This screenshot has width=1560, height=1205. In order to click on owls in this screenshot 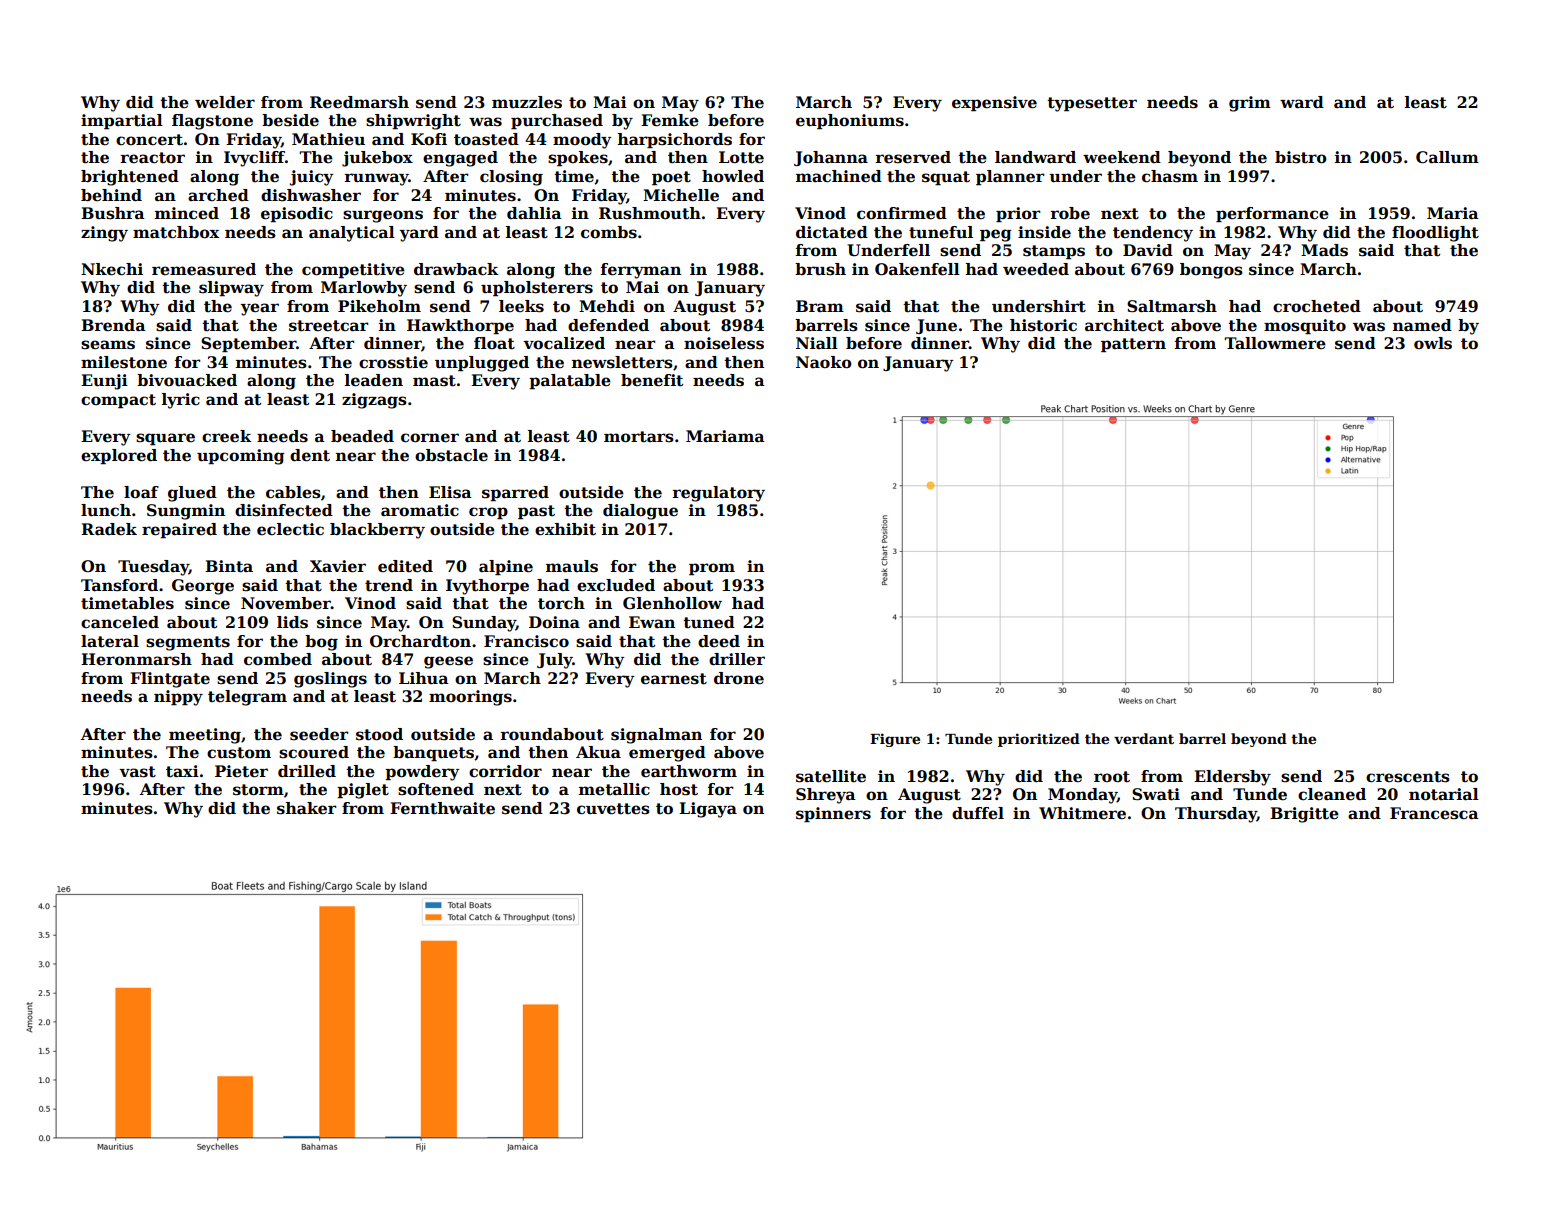, I will do `click(1433, 343)`.
